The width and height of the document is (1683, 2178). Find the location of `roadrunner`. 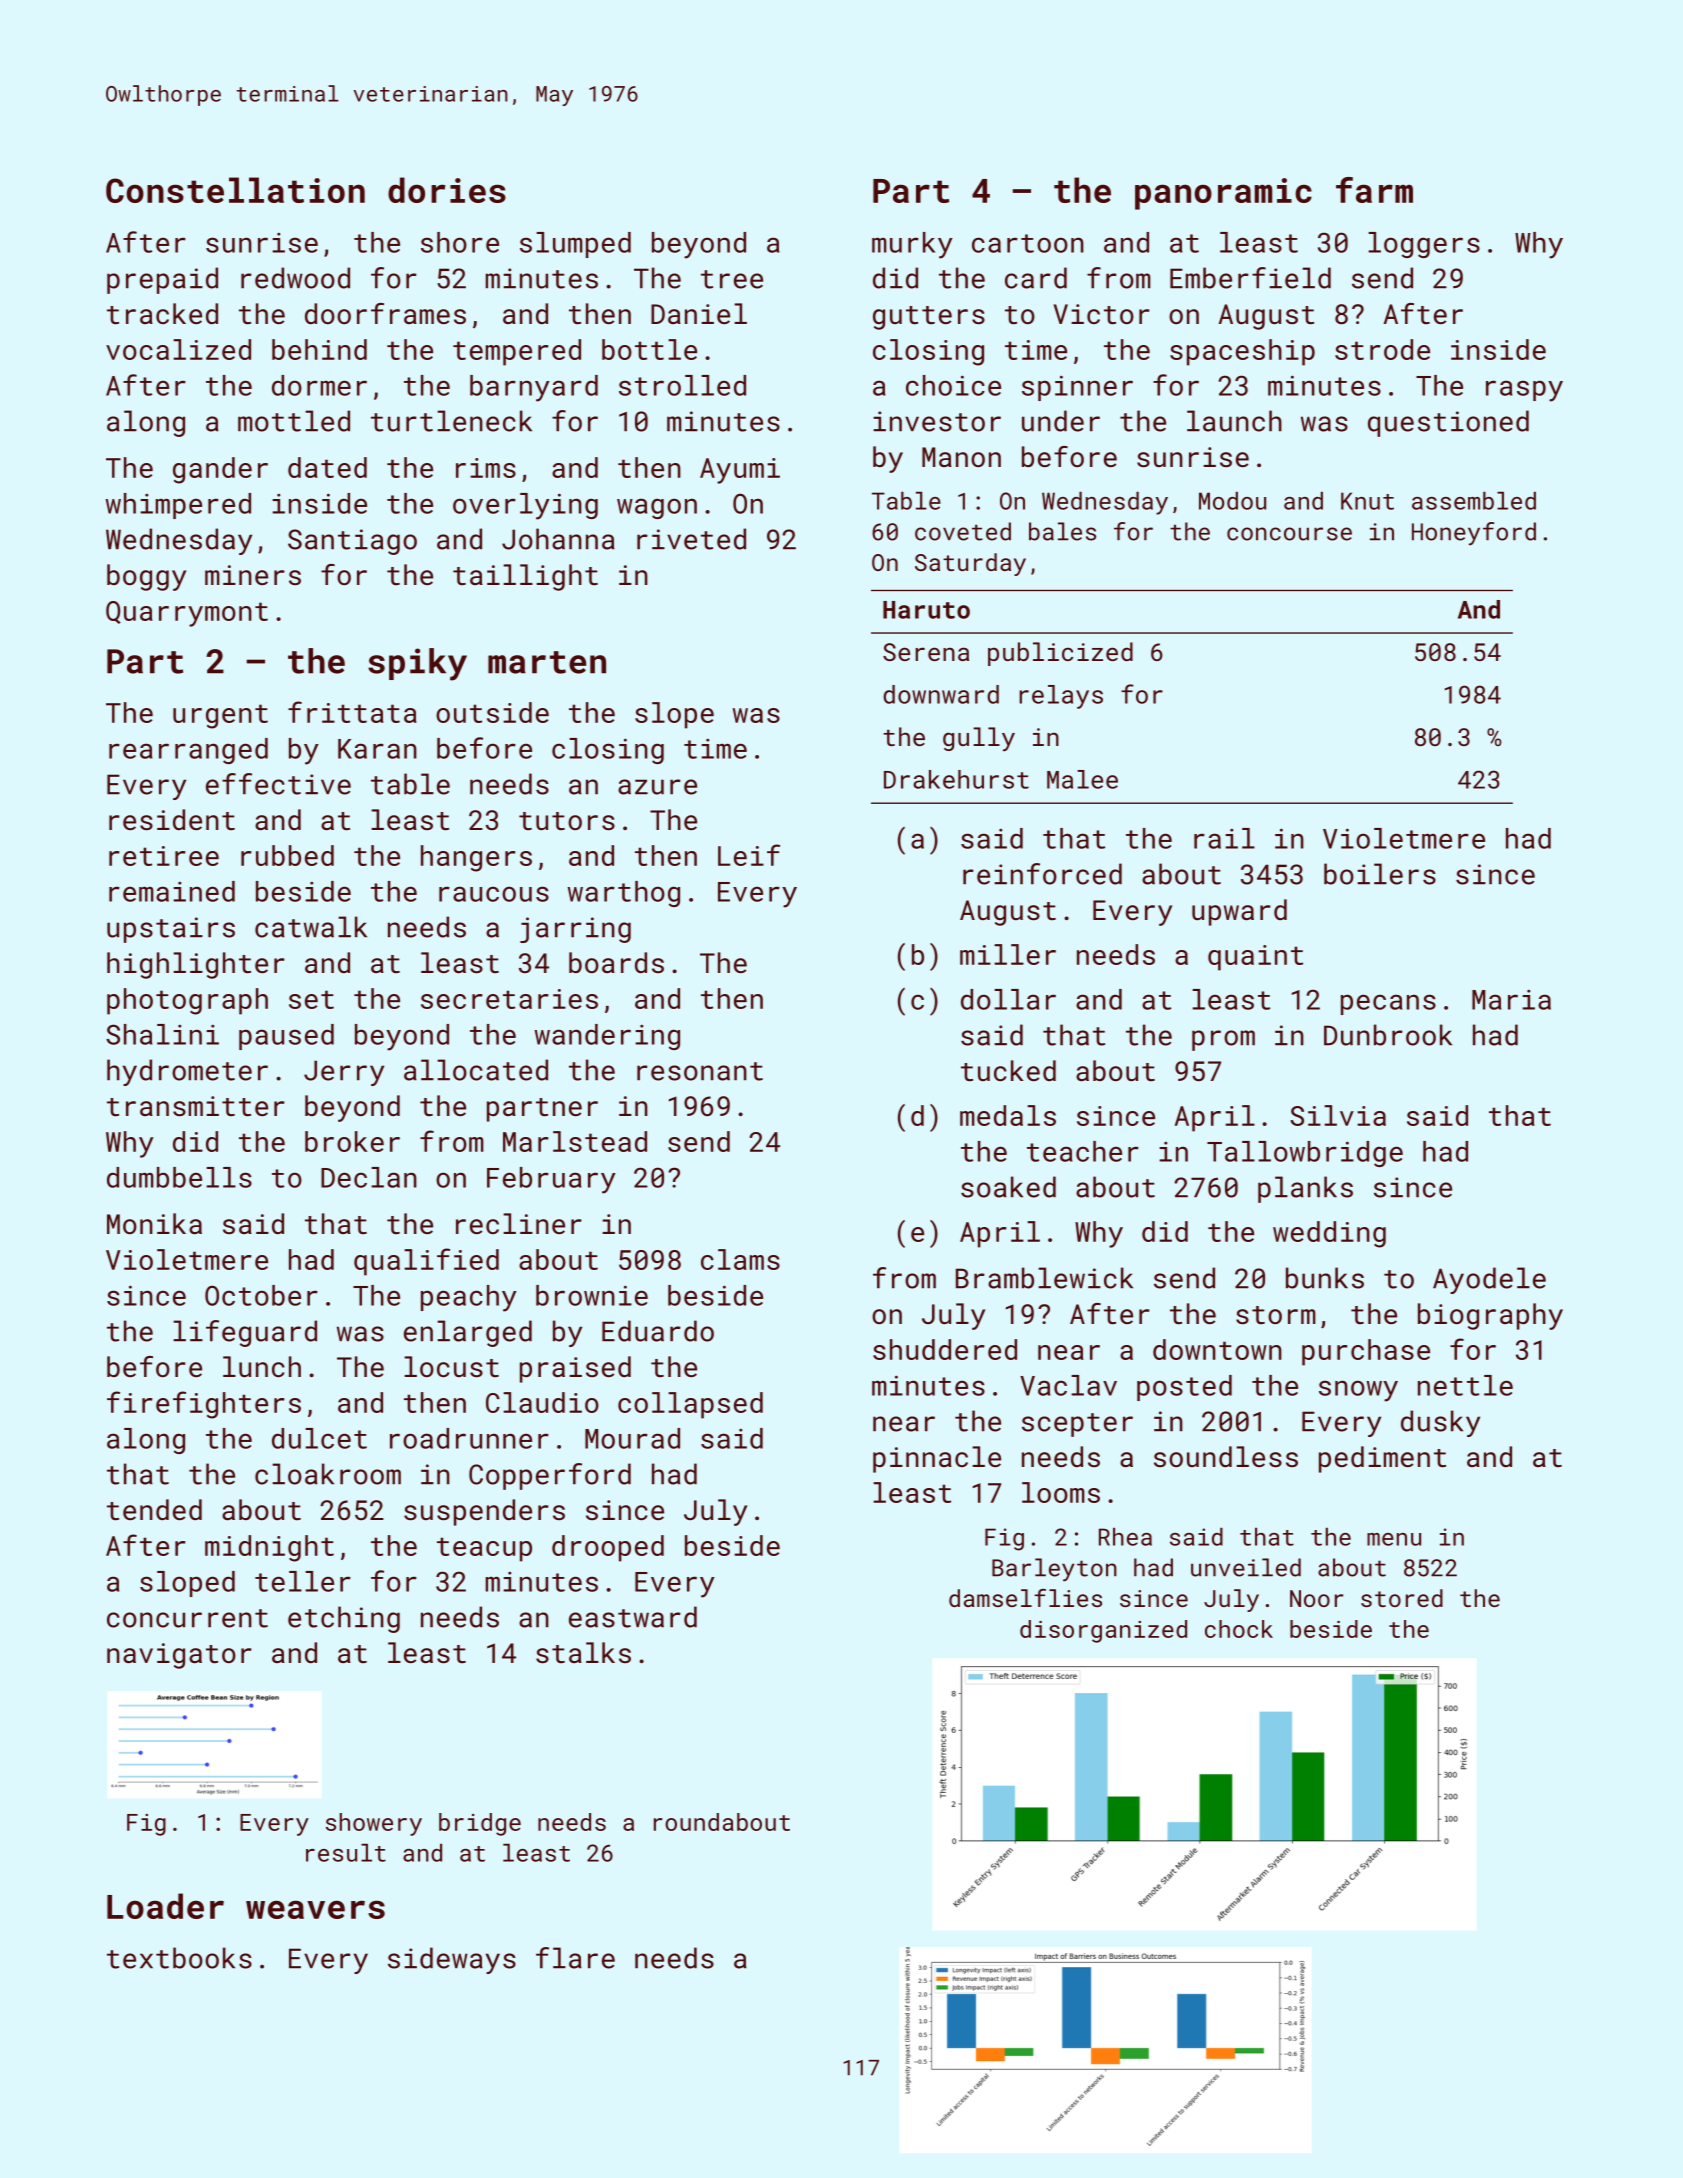

roadrunner is located at coordinates (469, 1438).
